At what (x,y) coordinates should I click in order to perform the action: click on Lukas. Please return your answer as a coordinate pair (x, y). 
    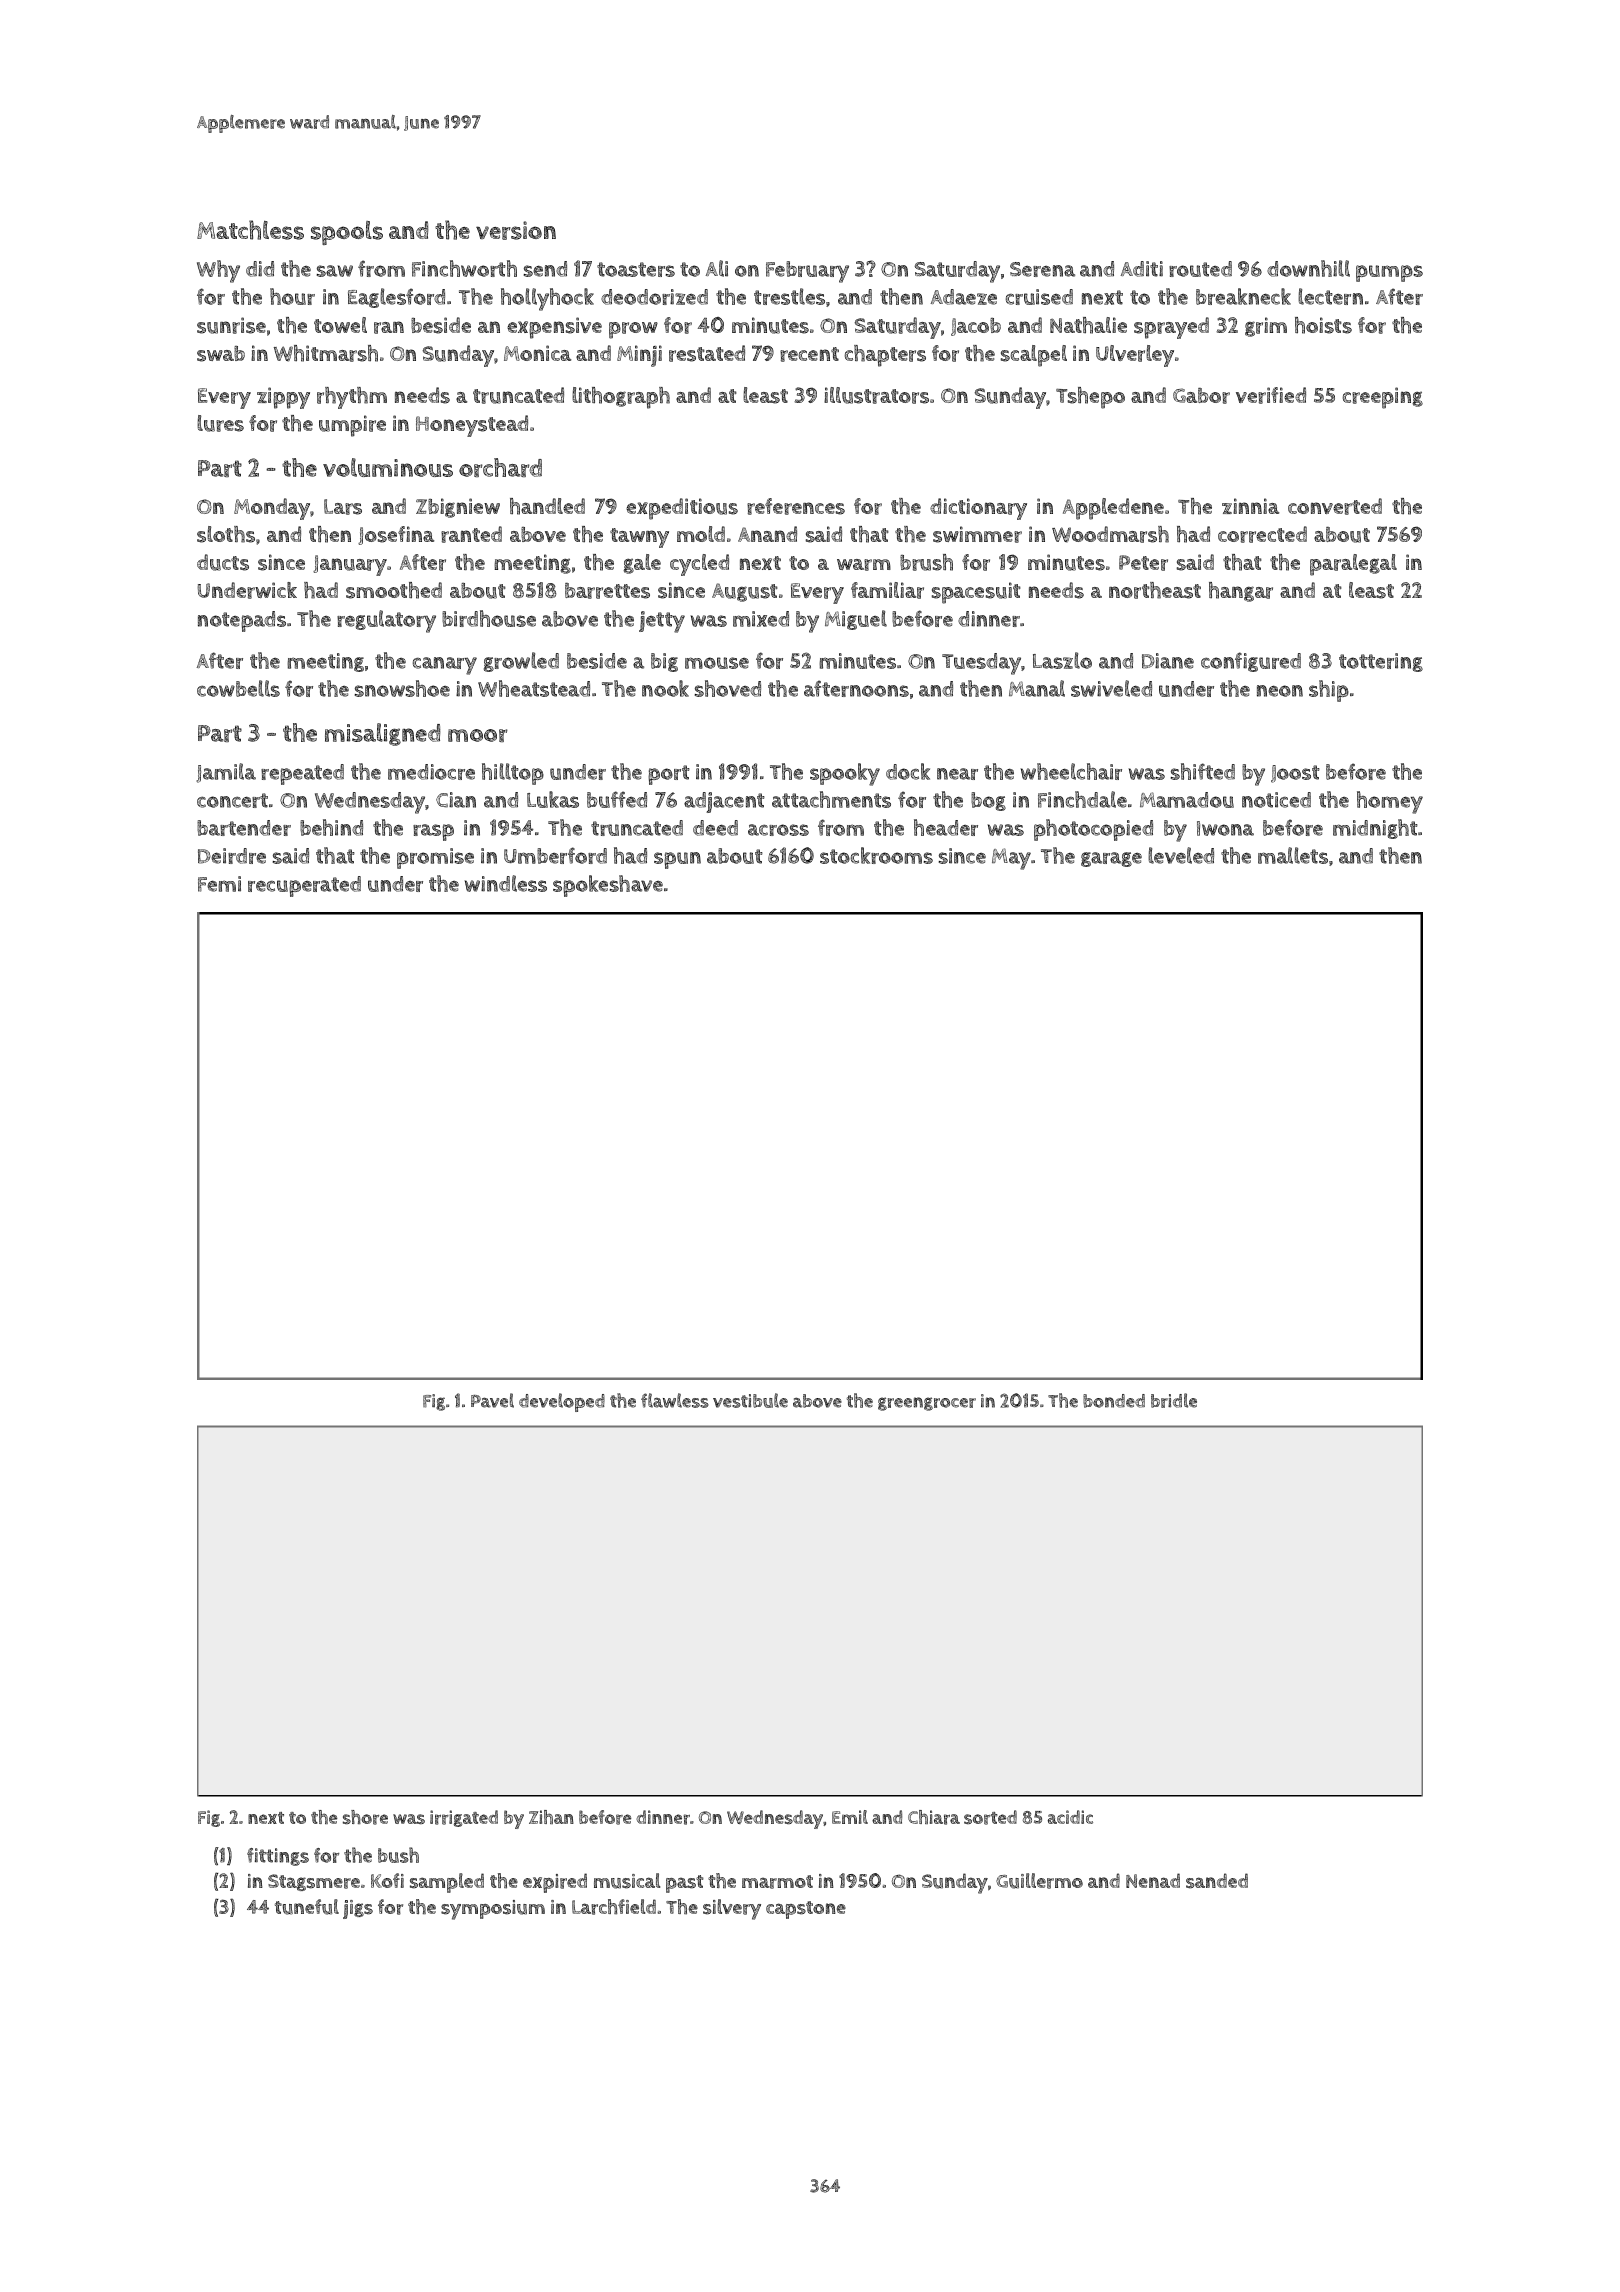
    Looking at the image, I should click on (553, 799).
